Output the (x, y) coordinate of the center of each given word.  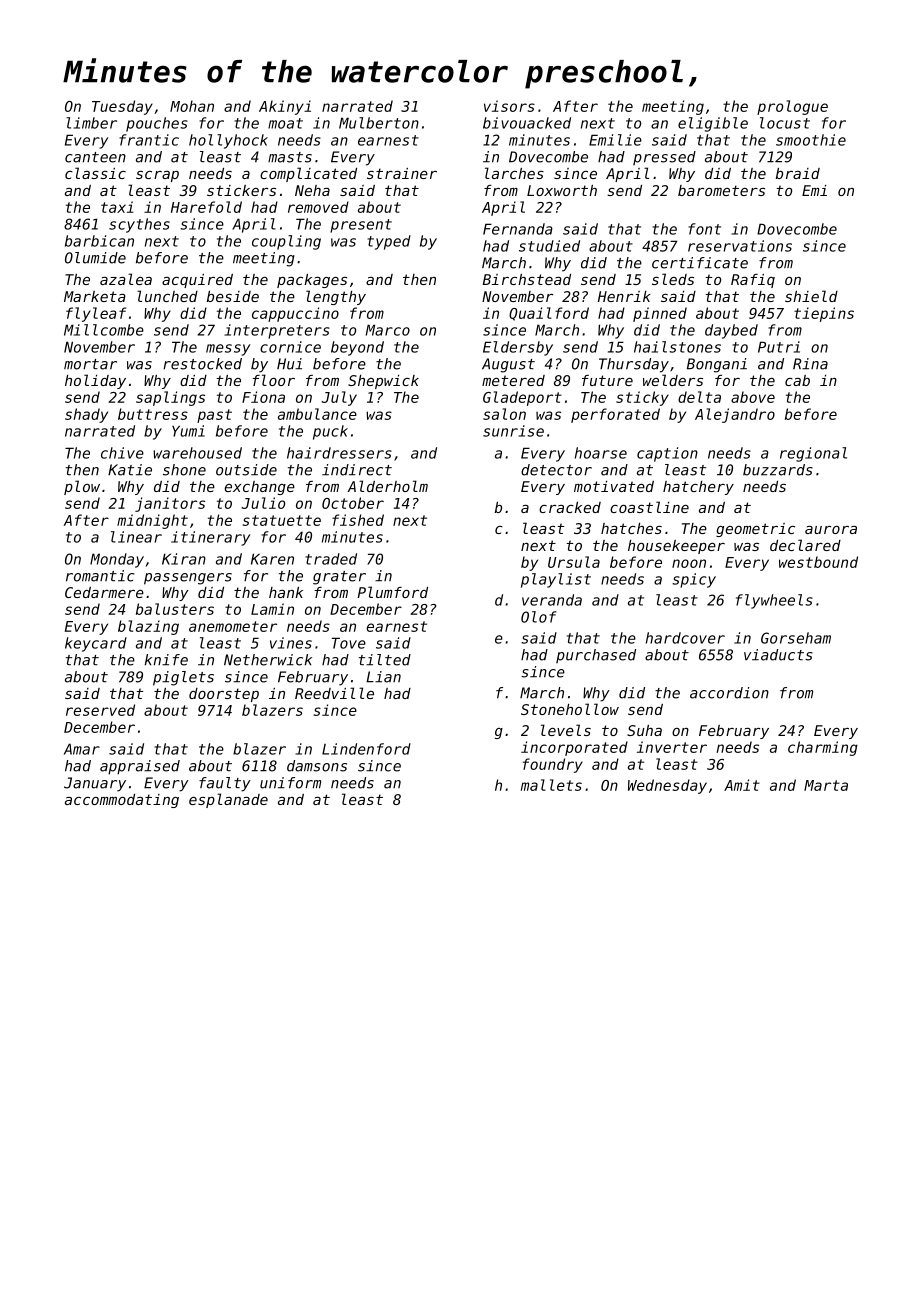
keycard (96, 644)
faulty (225, 784)
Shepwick (383, 382)
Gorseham (796, 638)
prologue (792, 107)
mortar (90, 364)
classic (95, 173)
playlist (556, 580)
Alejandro (735, 415)
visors (509, 106)
